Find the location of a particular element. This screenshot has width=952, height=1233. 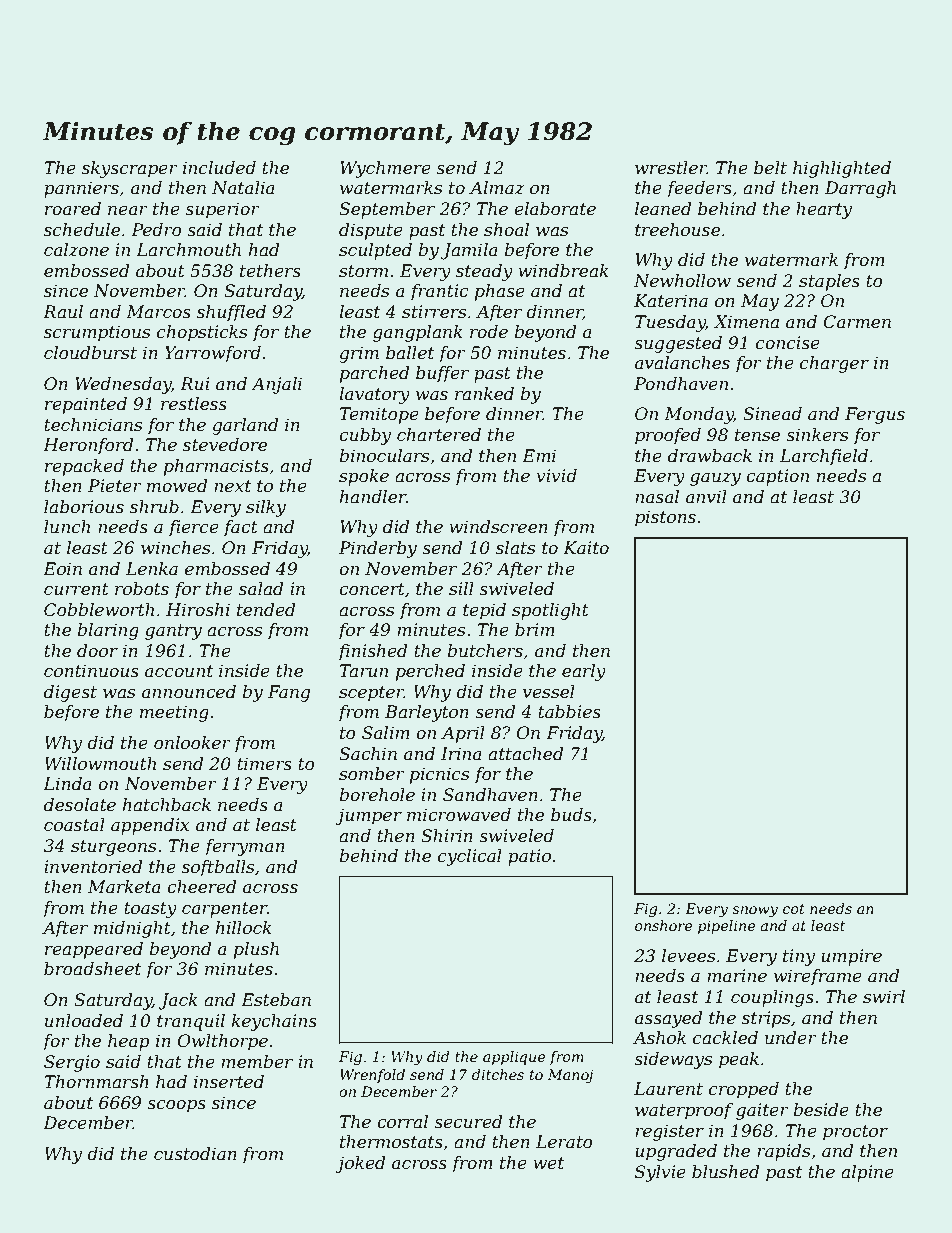

Wednesday is located at coordinates (123, 385).
